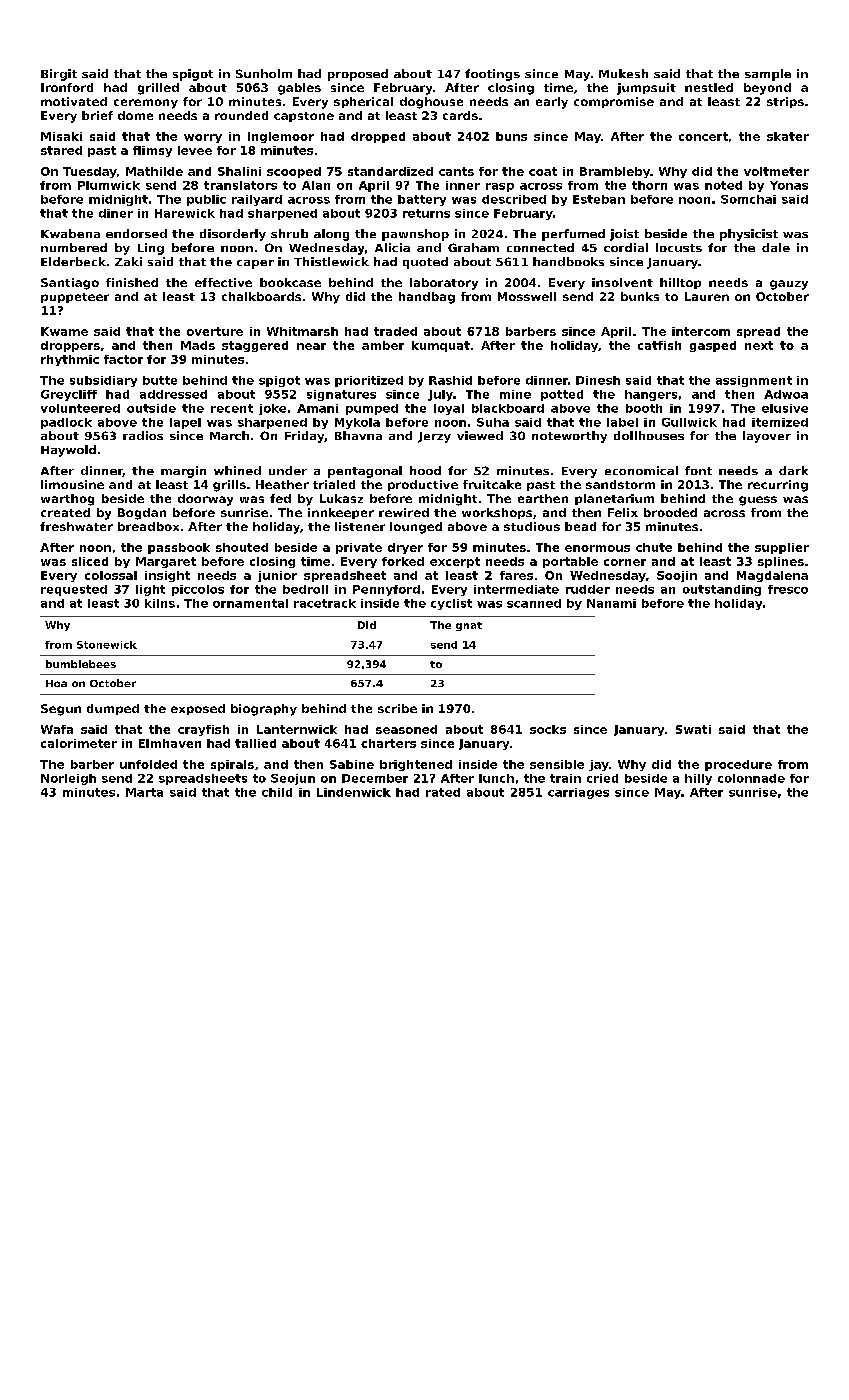 The image size is (849, 1400). What do you see at coordinates (751, 778) in the document?
I see `colonnade` at bounding box center [751, 778].
